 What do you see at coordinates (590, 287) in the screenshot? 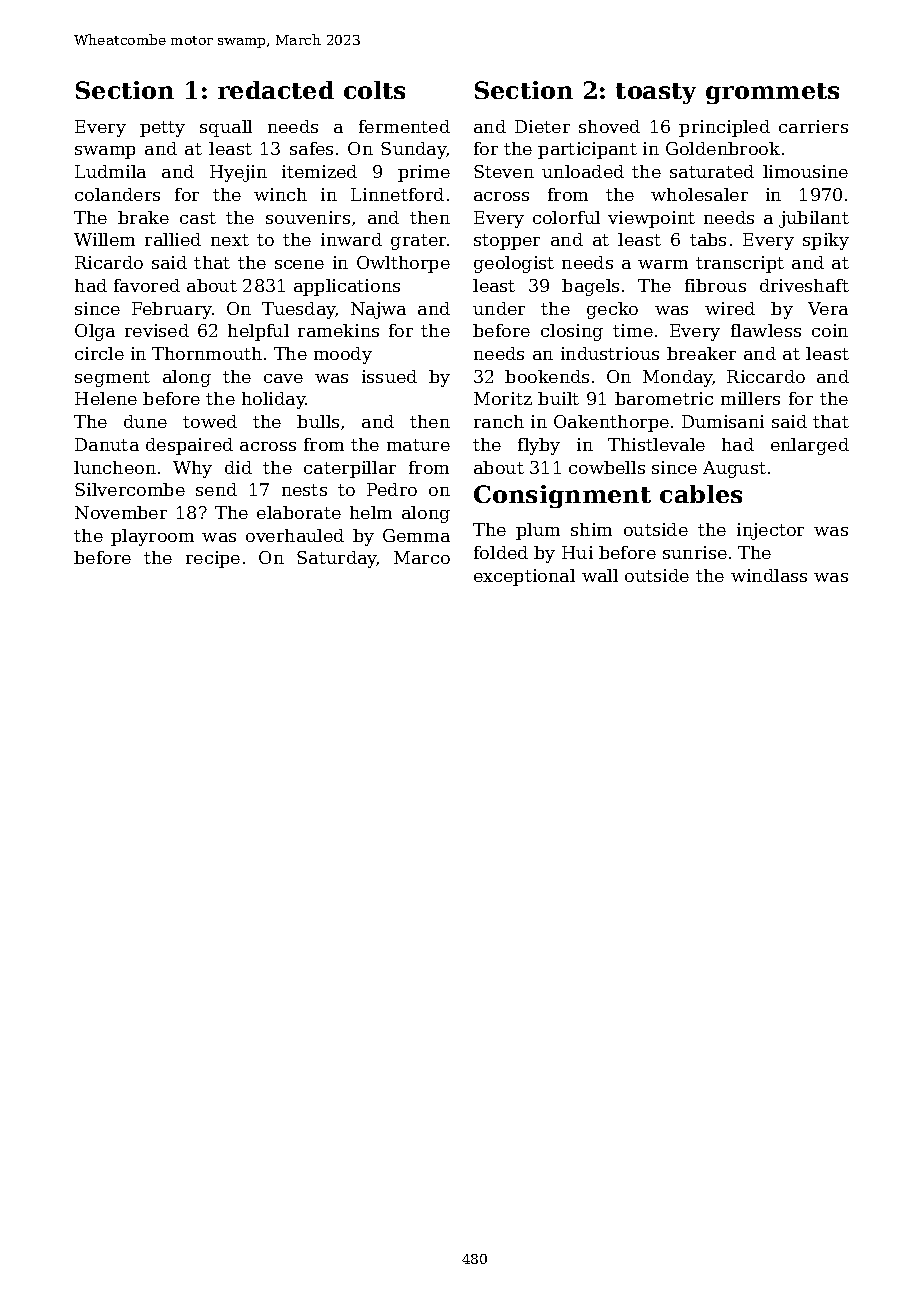
I see `bagels` at bounding box center [590, 287].
